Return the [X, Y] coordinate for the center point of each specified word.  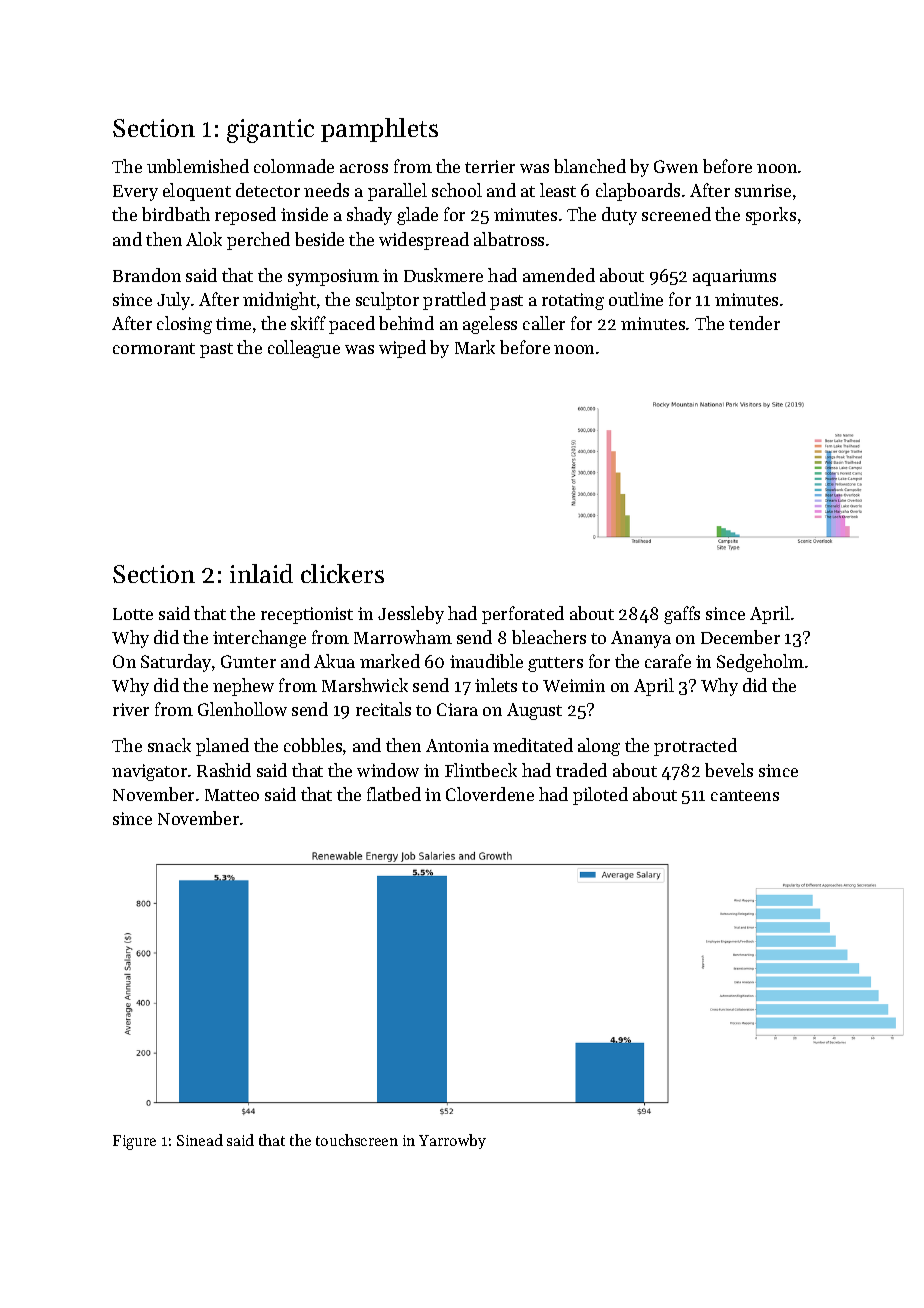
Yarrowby [452, 1141]
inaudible [486, 661]
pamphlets [379, 130]
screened [676, 214]
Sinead [200, 1140]
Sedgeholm [760, 663]
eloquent [197, 192]
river [131, 709]
